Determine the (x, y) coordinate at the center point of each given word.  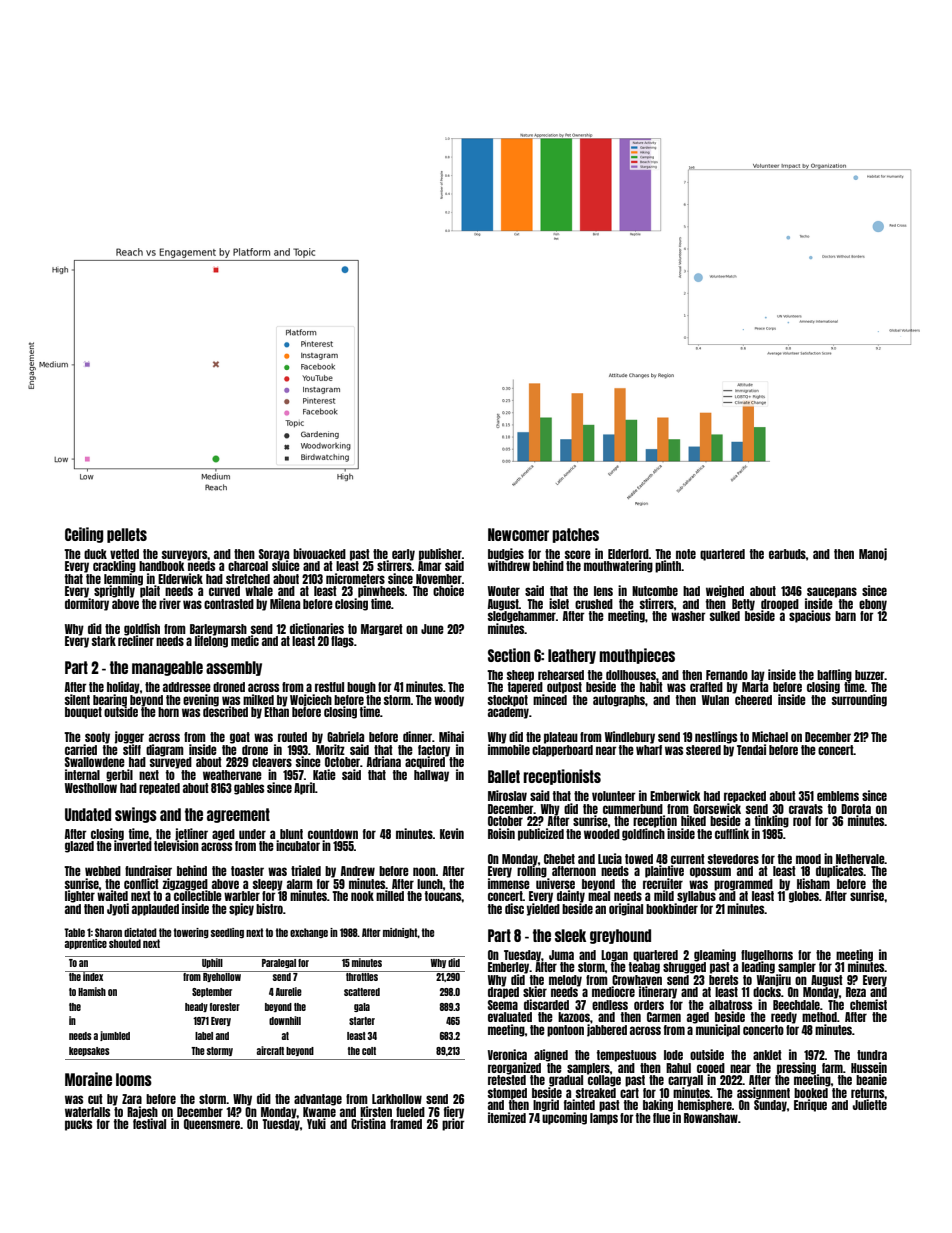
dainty (571, 896)
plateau (561, 738)
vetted (124, 554)
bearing (110, 700)
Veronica (507, 1054)
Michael (770, 736)
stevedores (733, 859)
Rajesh (142, 1112)
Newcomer (518, 534)
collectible (197, 895)
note (686, 554)
